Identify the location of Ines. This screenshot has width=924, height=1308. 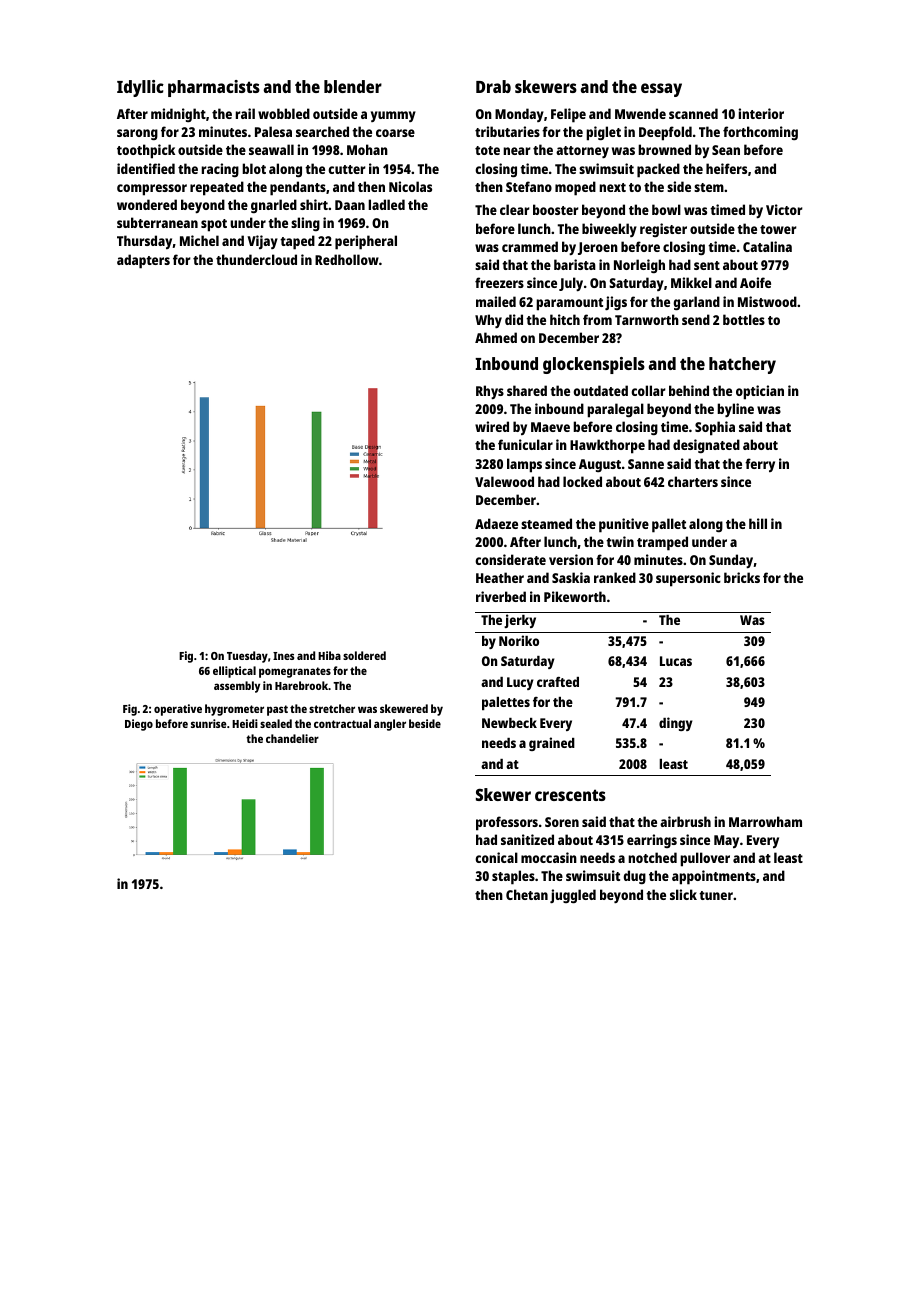
(283, 656).
